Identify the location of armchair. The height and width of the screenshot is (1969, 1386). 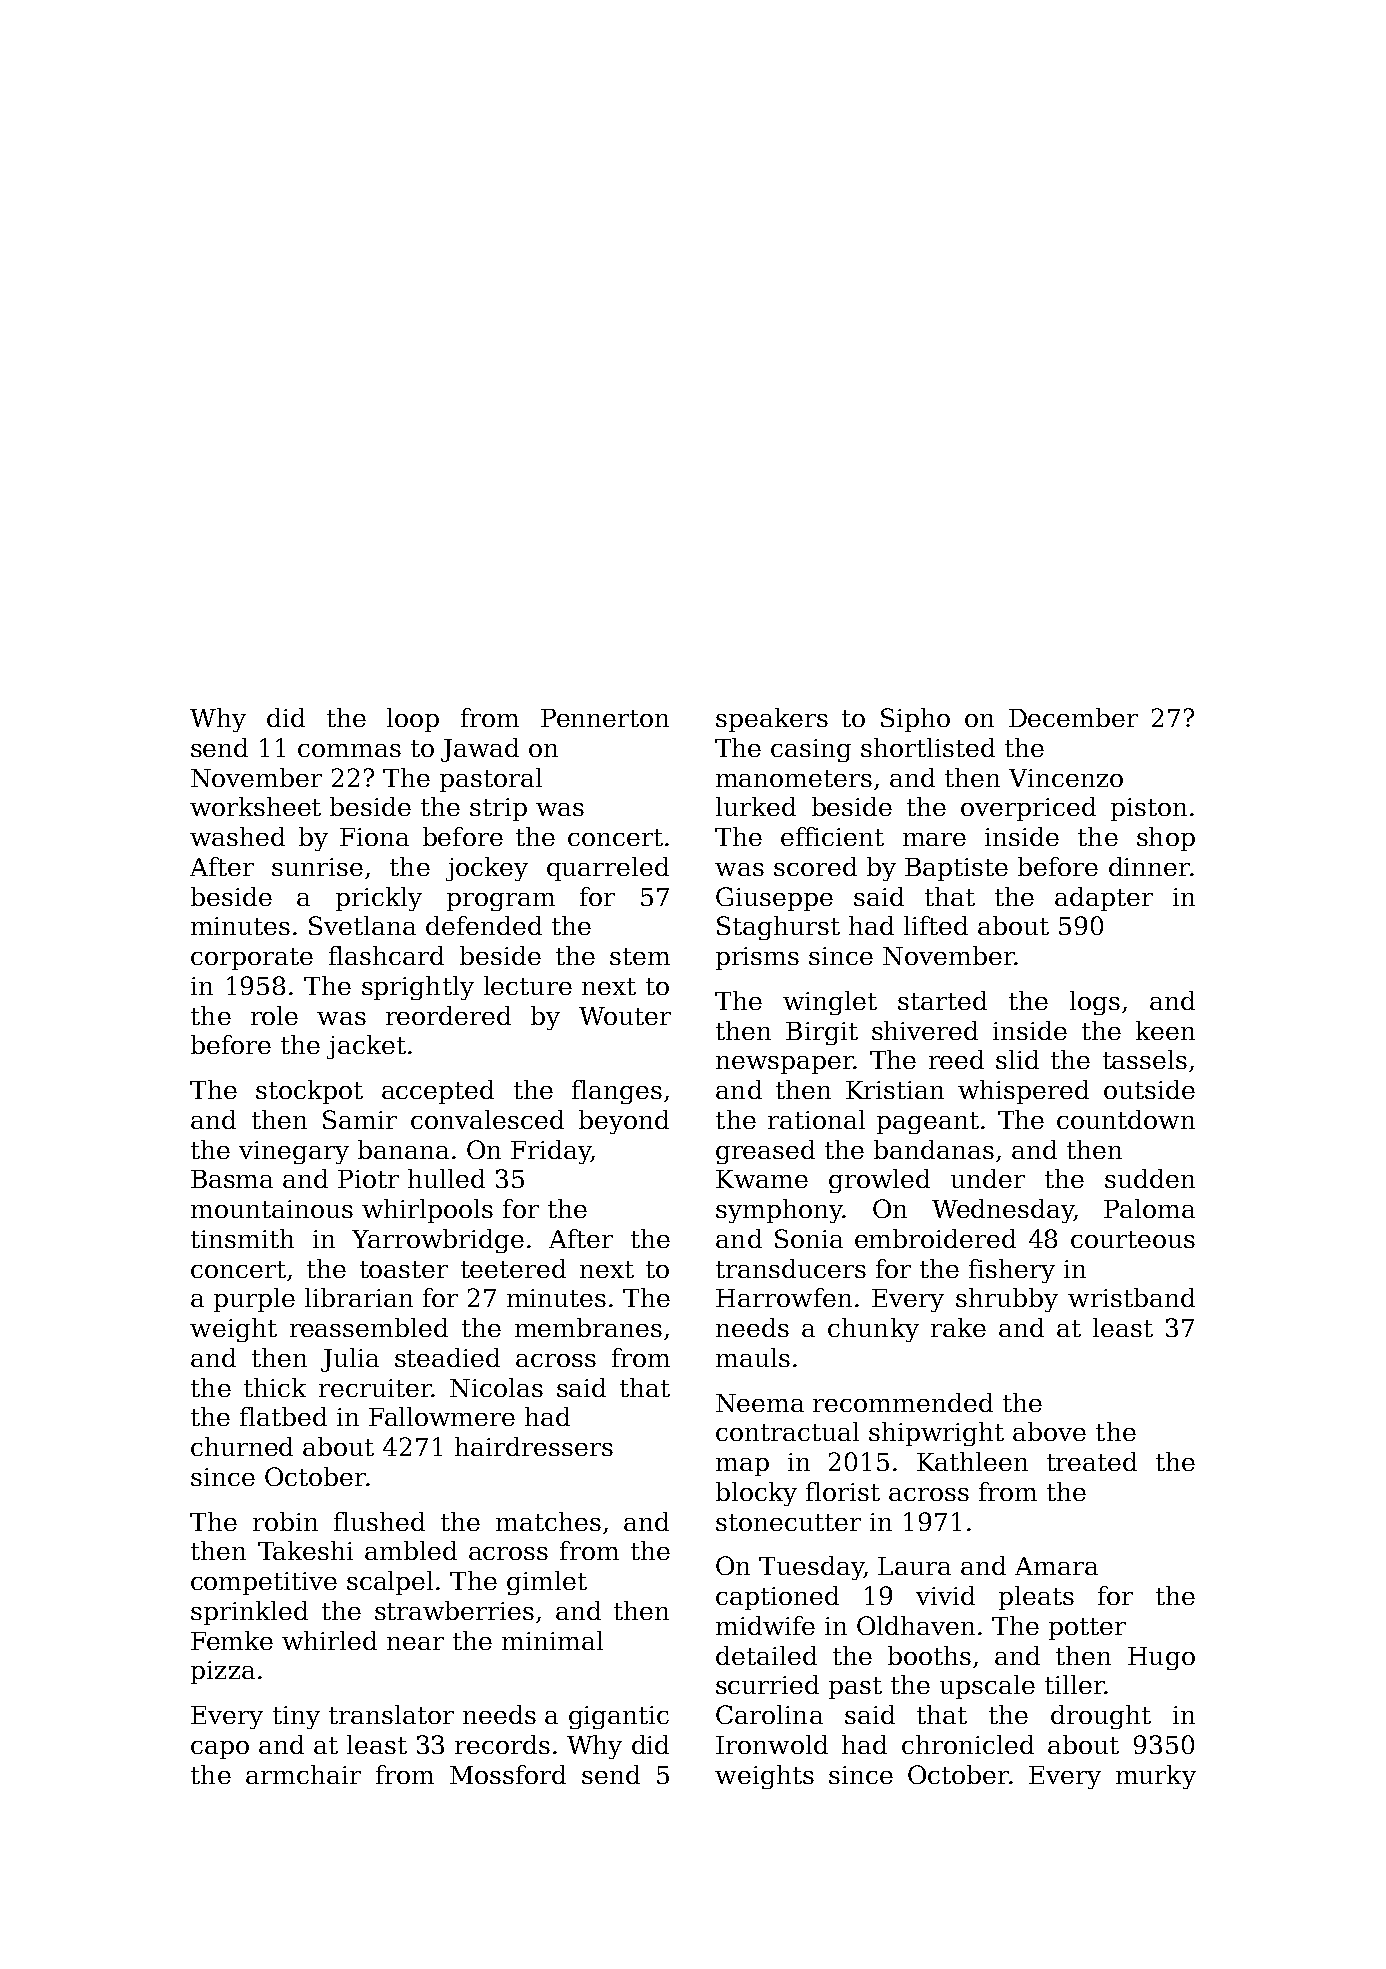
(303, 1774).
